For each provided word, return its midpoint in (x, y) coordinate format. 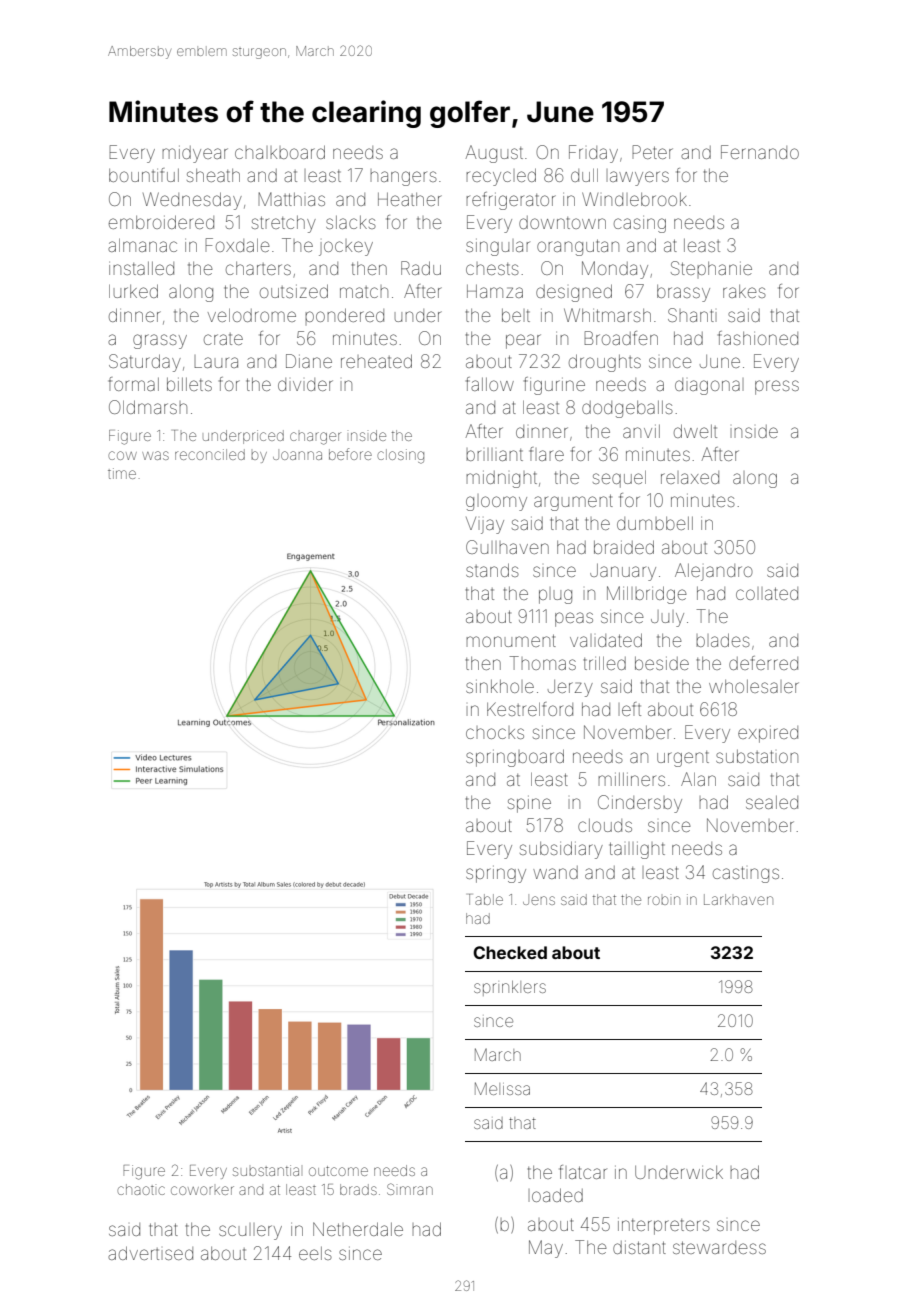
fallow (490, 384)
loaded (557, 1195)
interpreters (664, 1226)
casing (640, 224)
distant (639, 1247)
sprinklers (510, 988)
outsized (294, 291)
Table (486, 899)
